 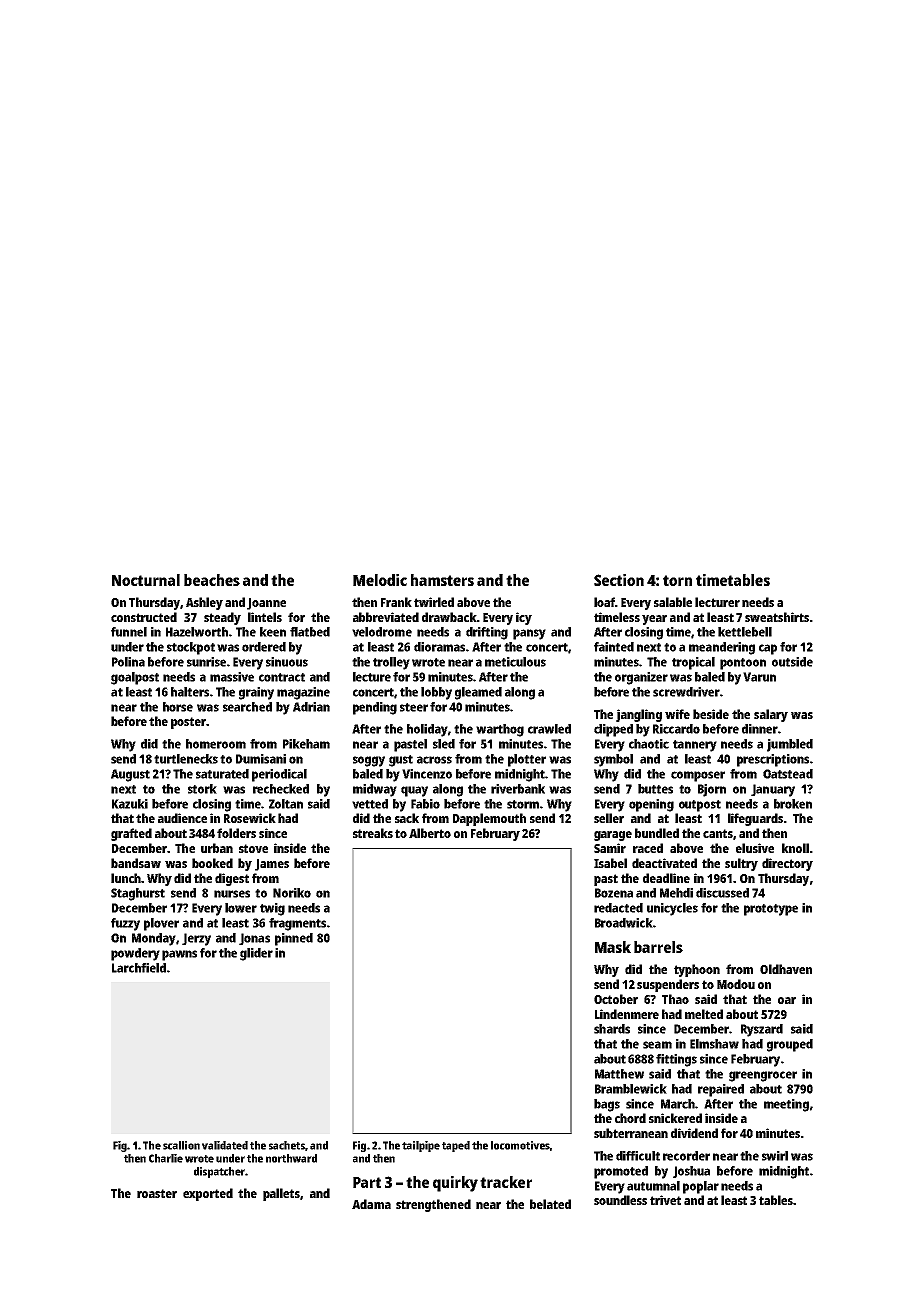 What do you see at coordinates (741, 864) in the screenshot?
I see `sultry` at bounding box center [741, 864].
